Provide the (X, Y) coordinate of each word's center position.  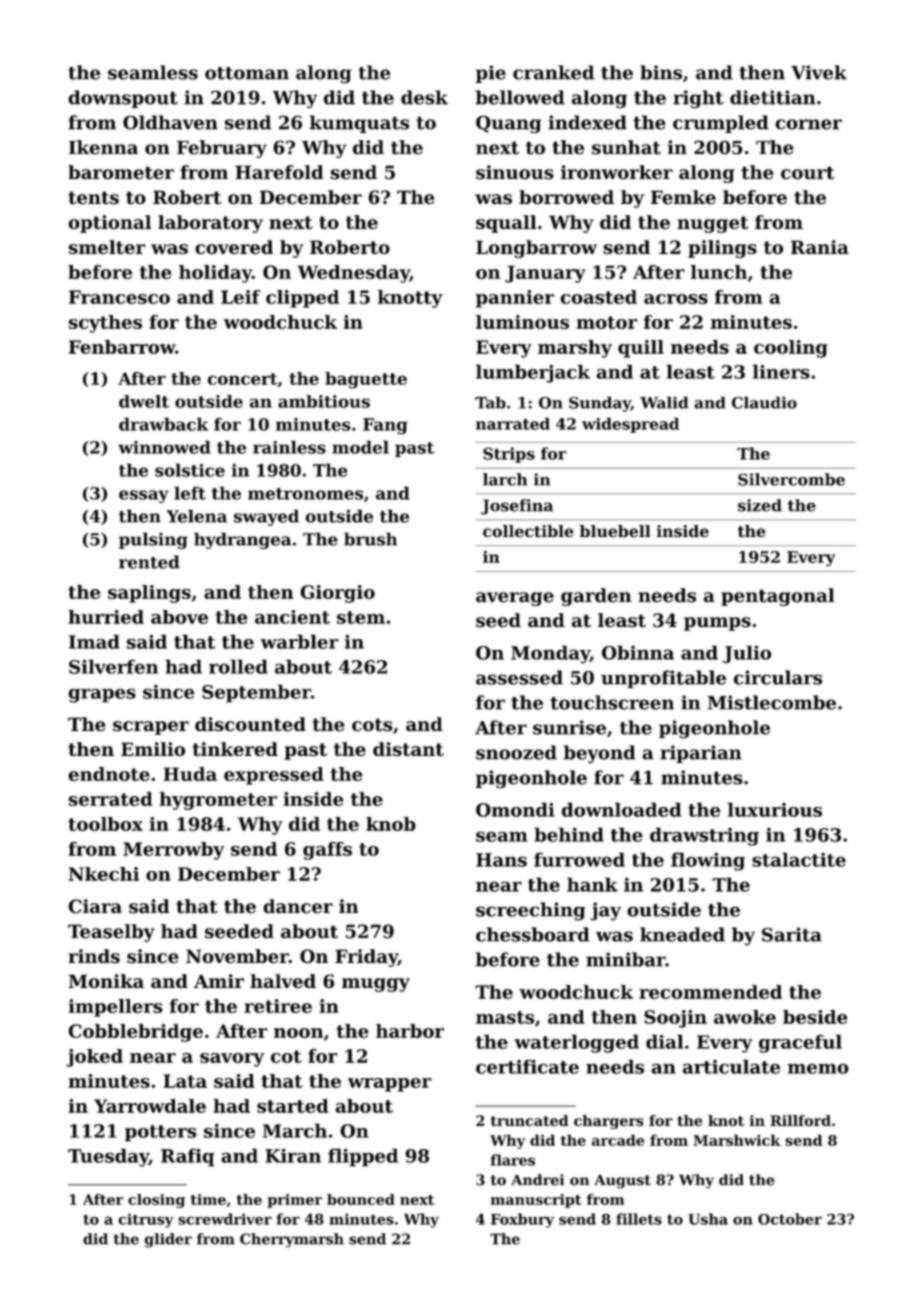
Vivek (819, 72)
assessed (519, 677)
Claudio (764, 402)
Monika (106, 981)
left (190, 493)
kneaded (682, 934)
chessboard (532, 934)
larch (505, 479)
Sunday (600, 404)
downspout (123, 99)
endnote (109, 774)
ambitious (324, 401)
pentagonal (777, 597)
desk (424, 97)
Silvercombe (791, 479)
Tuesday (108, 1157)
